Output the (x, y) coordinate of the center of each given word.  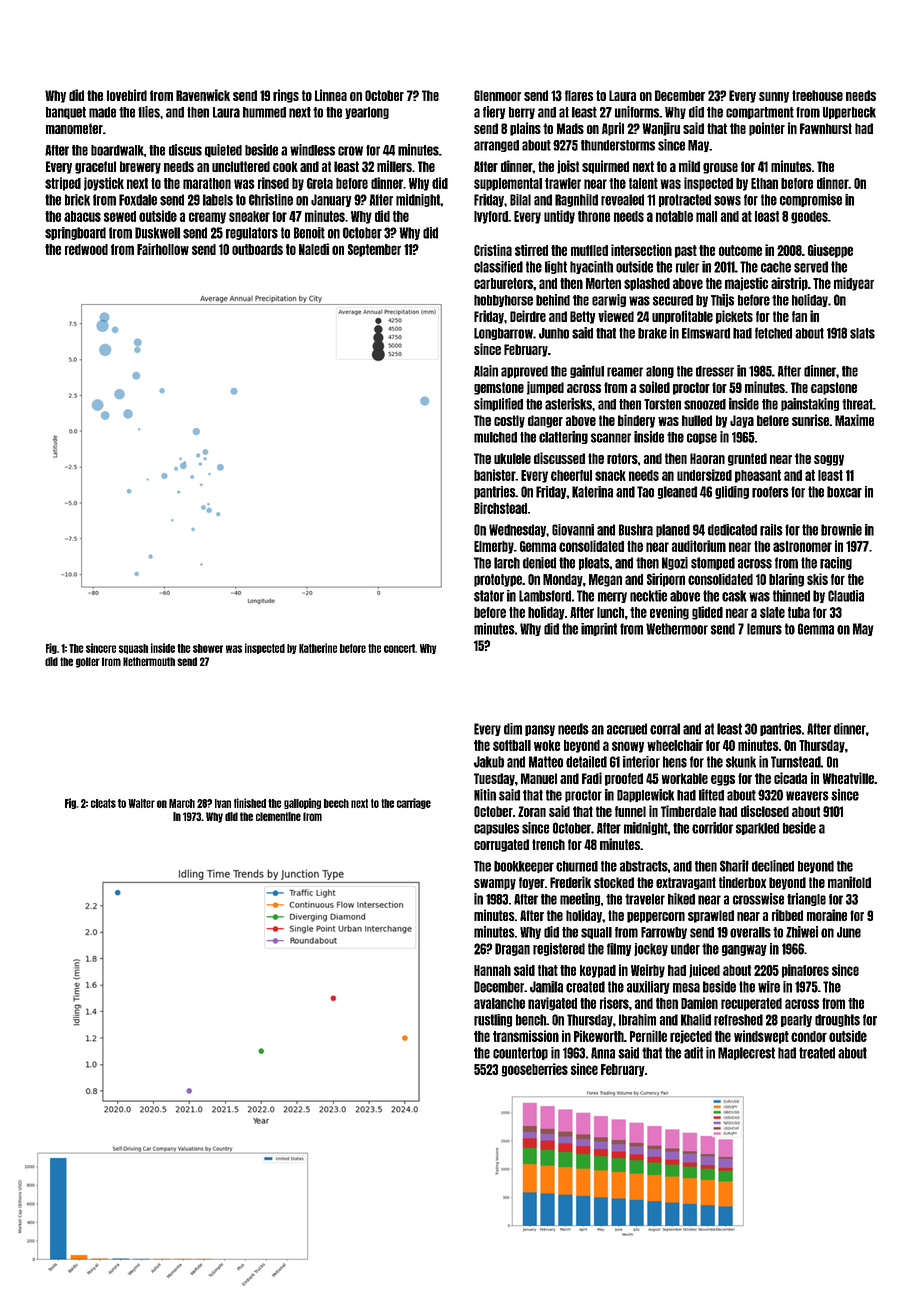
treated (817, 1053)
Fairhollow (163, 249)
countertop (520, 1053)
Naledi (314, 249)
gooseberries (534, 1070)
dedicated (732, 530)
